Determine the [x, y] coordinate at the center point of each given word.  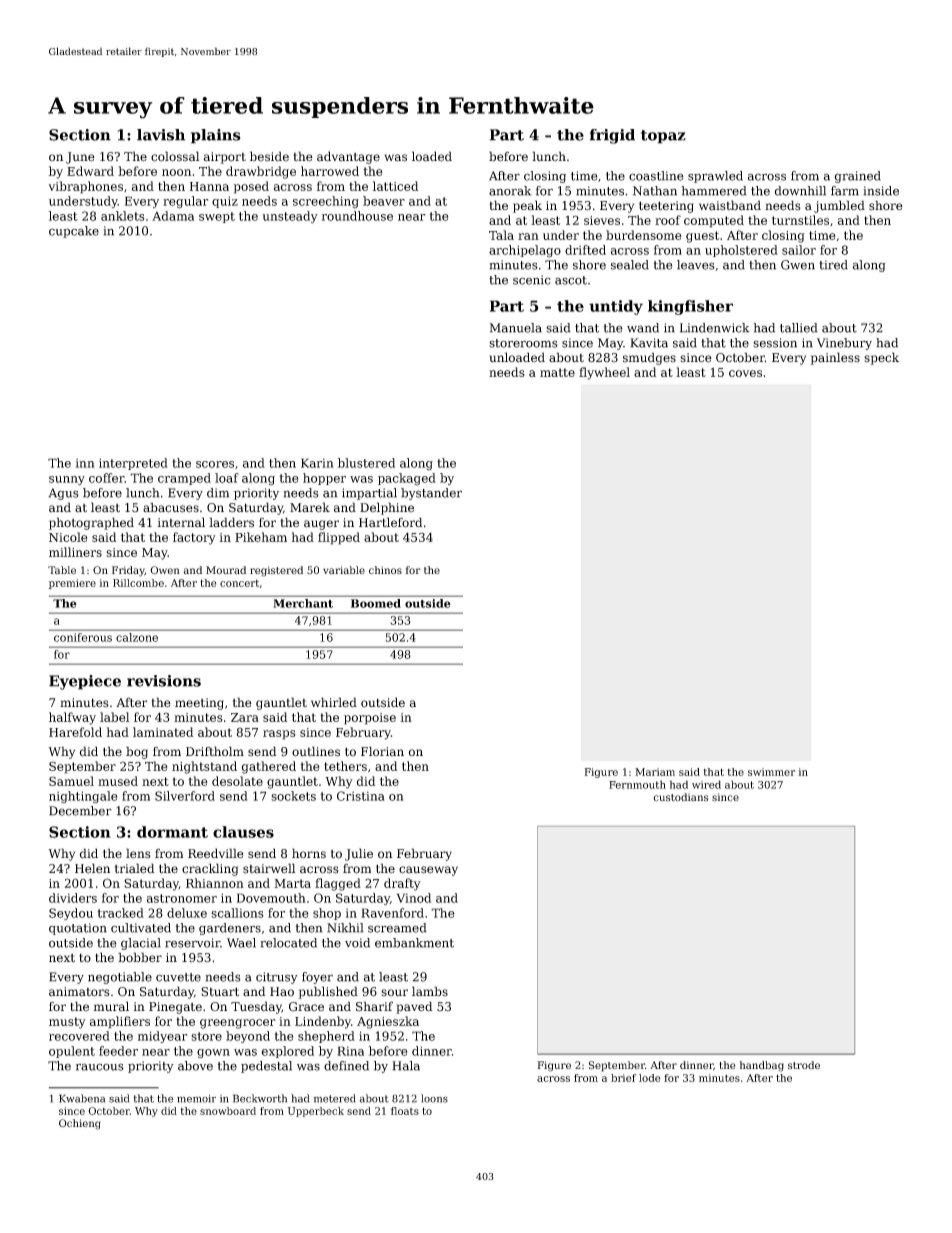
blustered [366, 463]
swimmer [771, 772]
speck [881, 358]
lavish [161, 135]
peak [527, 206]
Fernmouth [637, 784]
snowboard [228, 1111]
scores [215, 464]
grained [858, 177]
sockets [293, 796]
